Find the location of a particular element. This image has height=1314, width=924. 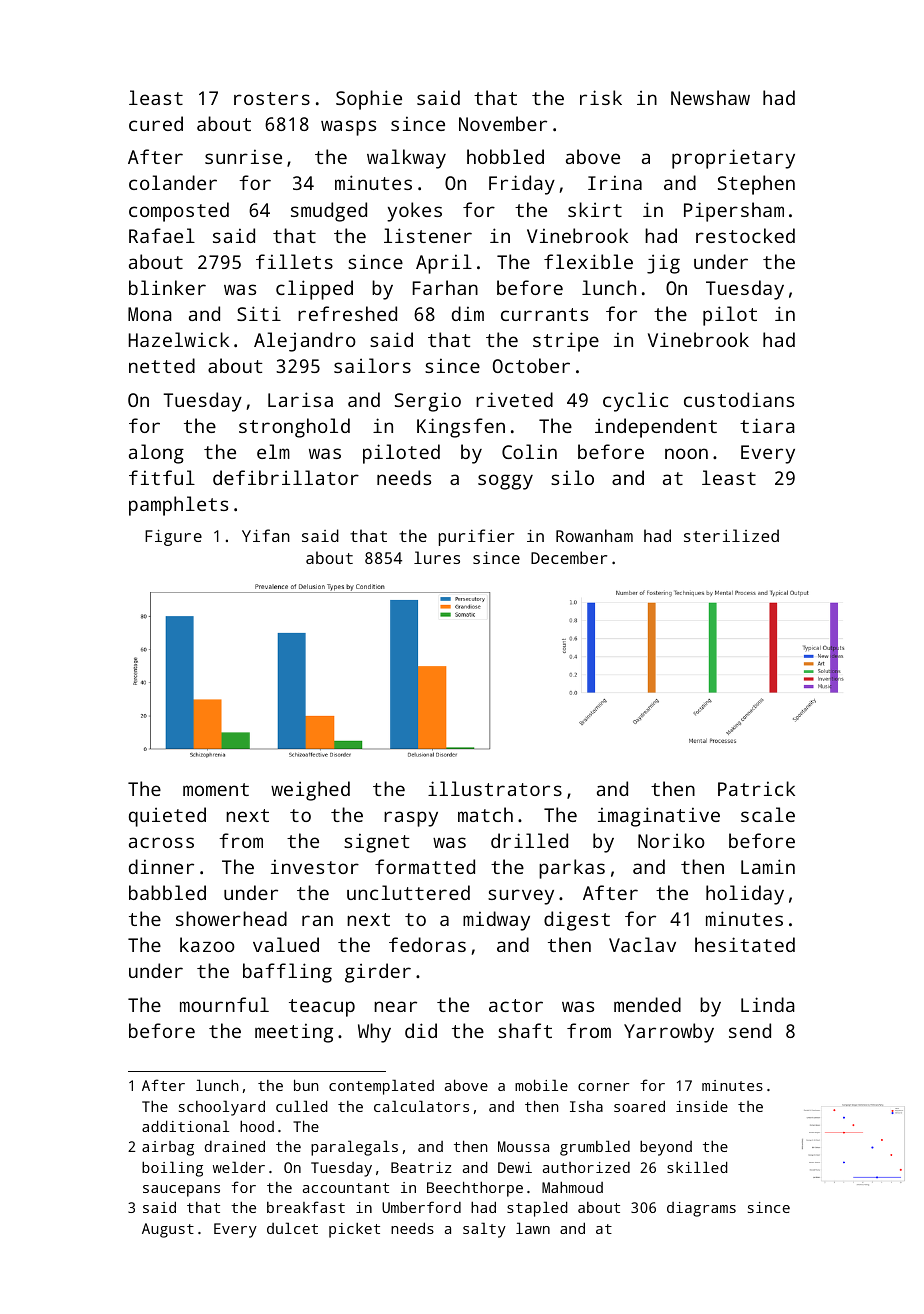

illustrators is located at coordinates (495, 788).
